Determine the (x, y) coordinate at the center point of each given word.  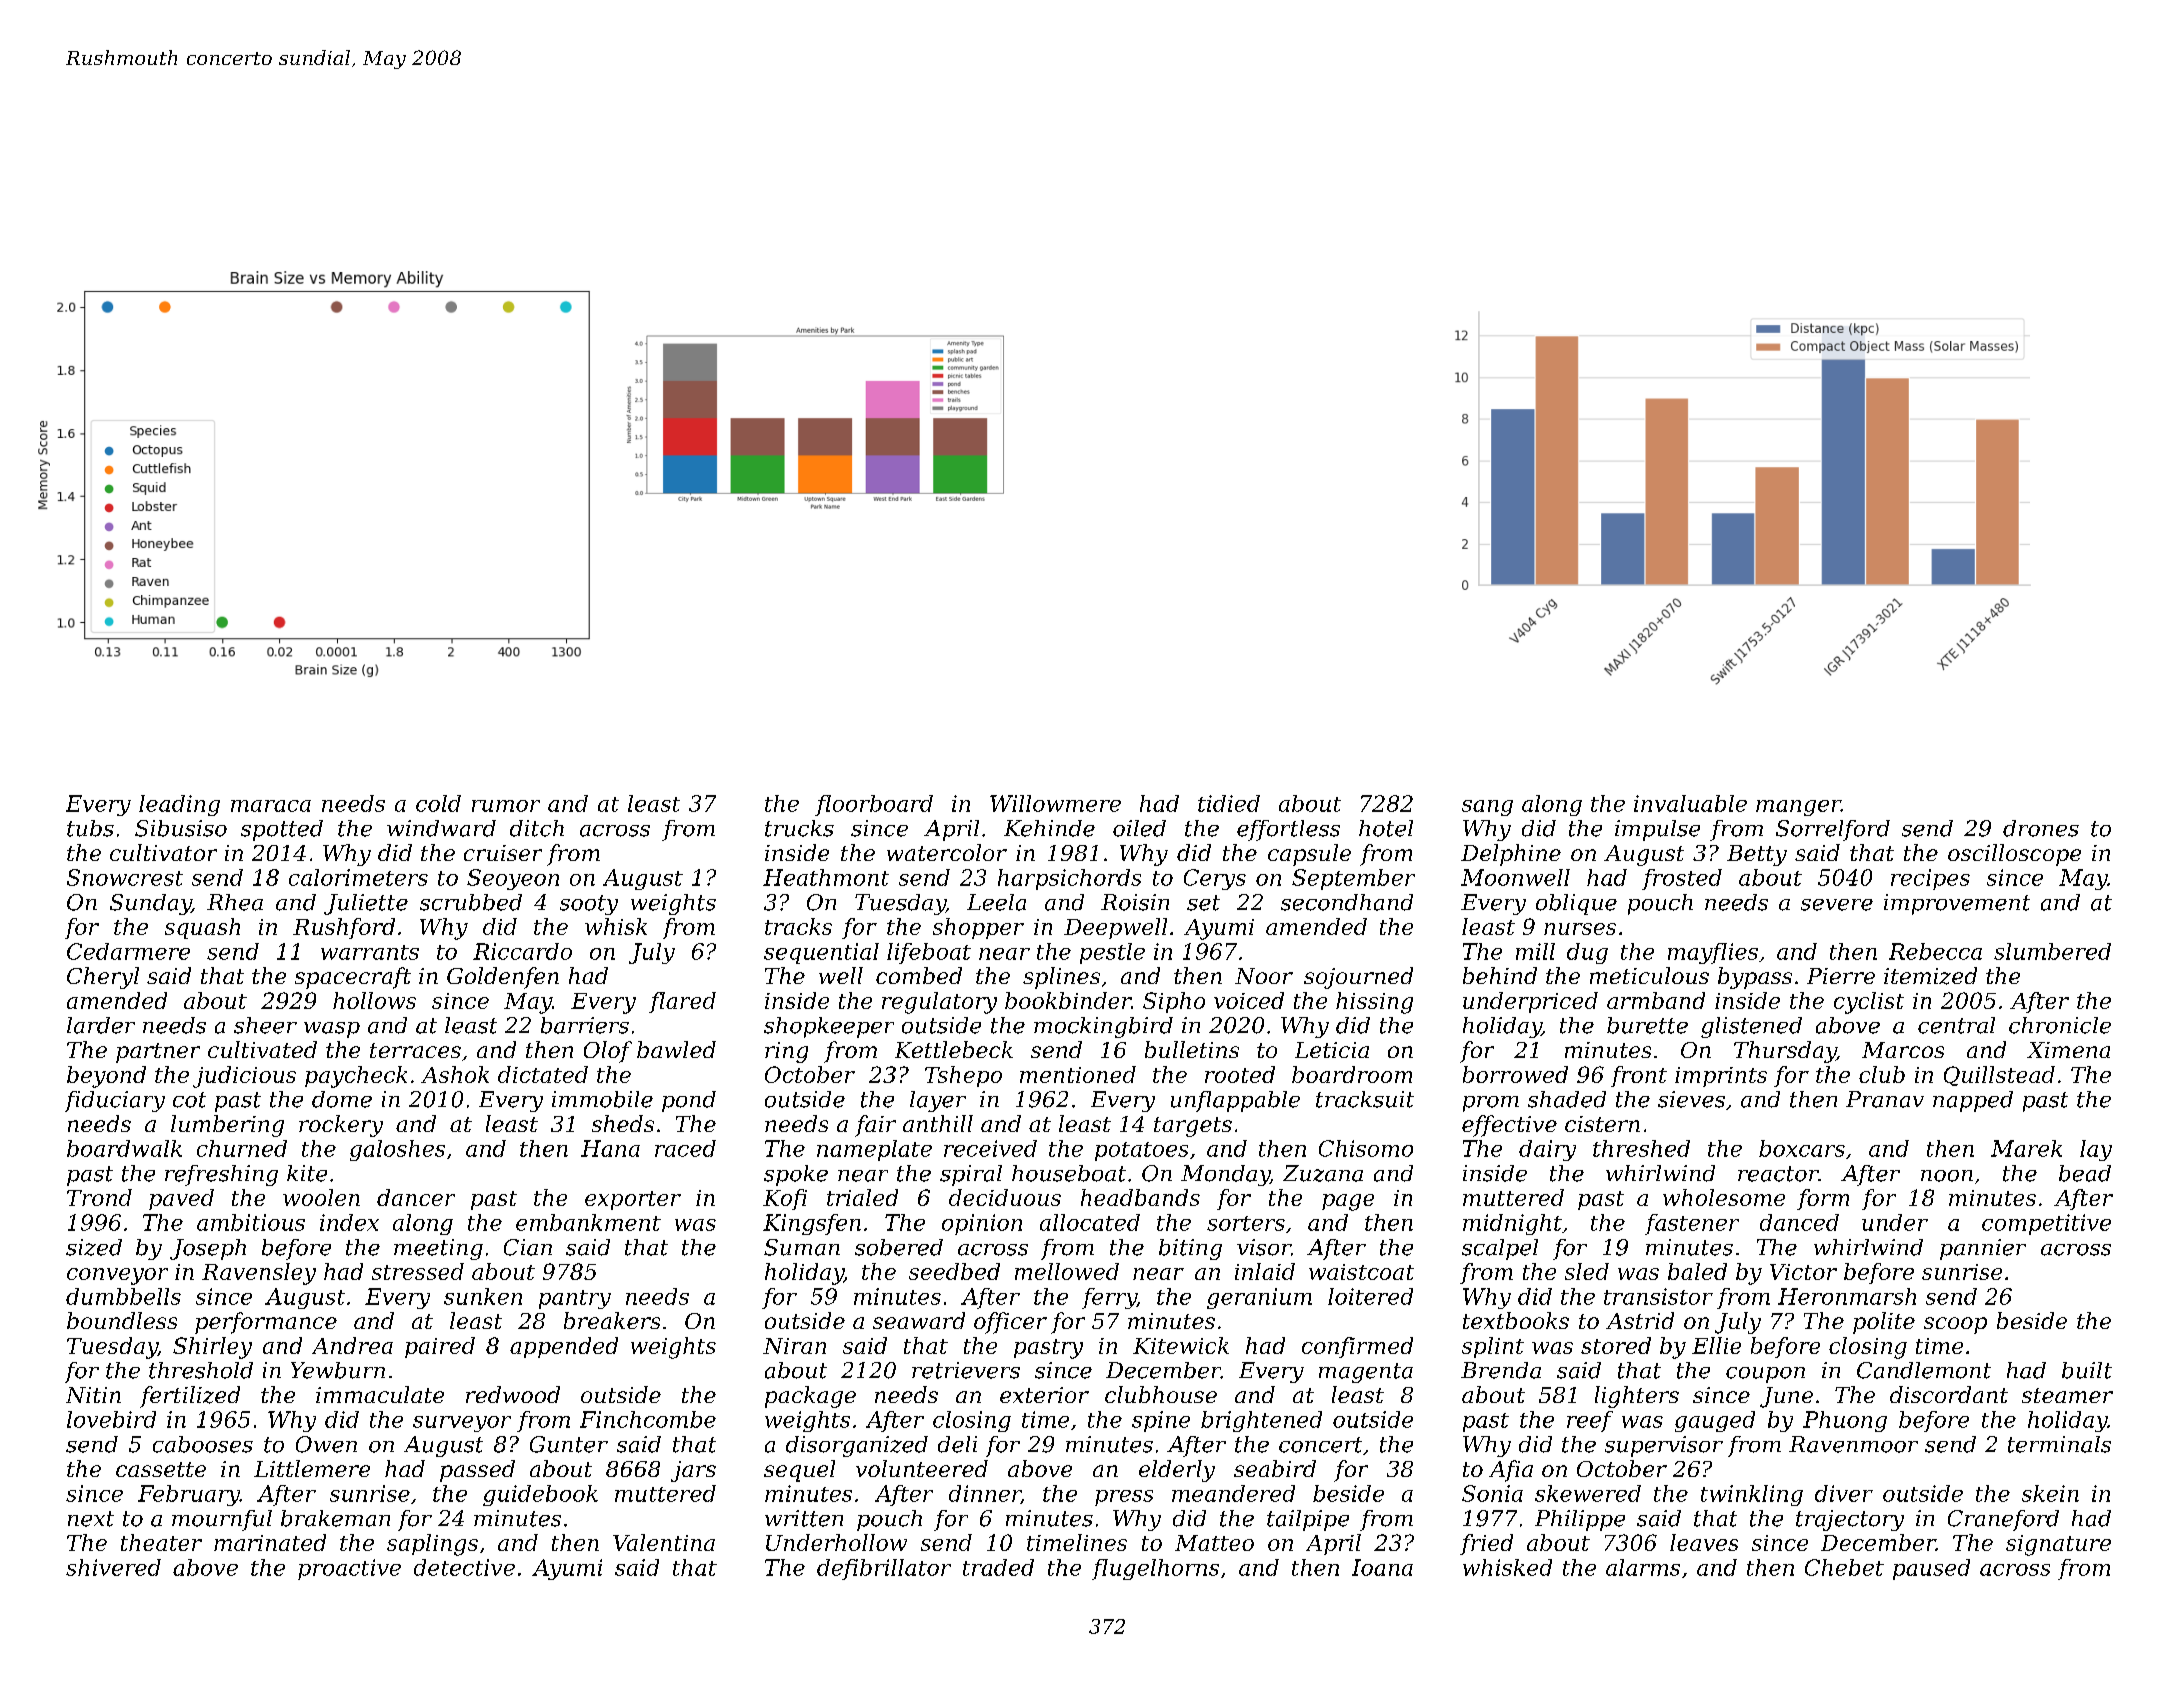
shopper (978, 928)
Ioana (1382, 1567)
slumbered (2052, 951)
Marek (2026, 1148)
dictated (543, 1074)
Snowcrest (125, 877)
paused (1931, 1569)
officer (1010, 1323)
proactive (349, 1569)
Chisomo (1366, 1148)
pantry (575, 1299)
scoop (1955, 1325)
